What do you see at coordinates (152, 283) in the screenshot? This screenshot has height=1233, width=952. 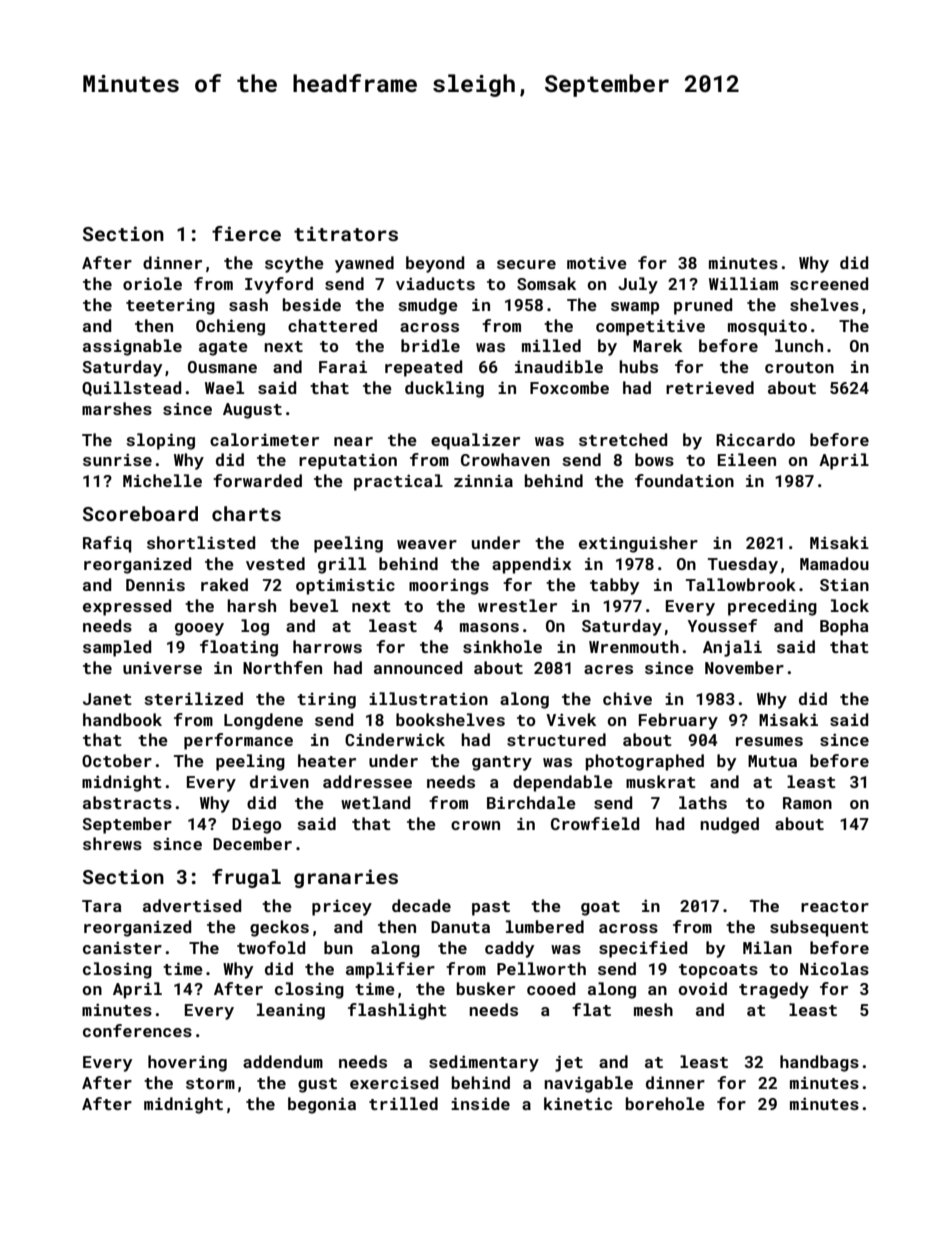 I see `oriole` at bounding box center [152, 283].
